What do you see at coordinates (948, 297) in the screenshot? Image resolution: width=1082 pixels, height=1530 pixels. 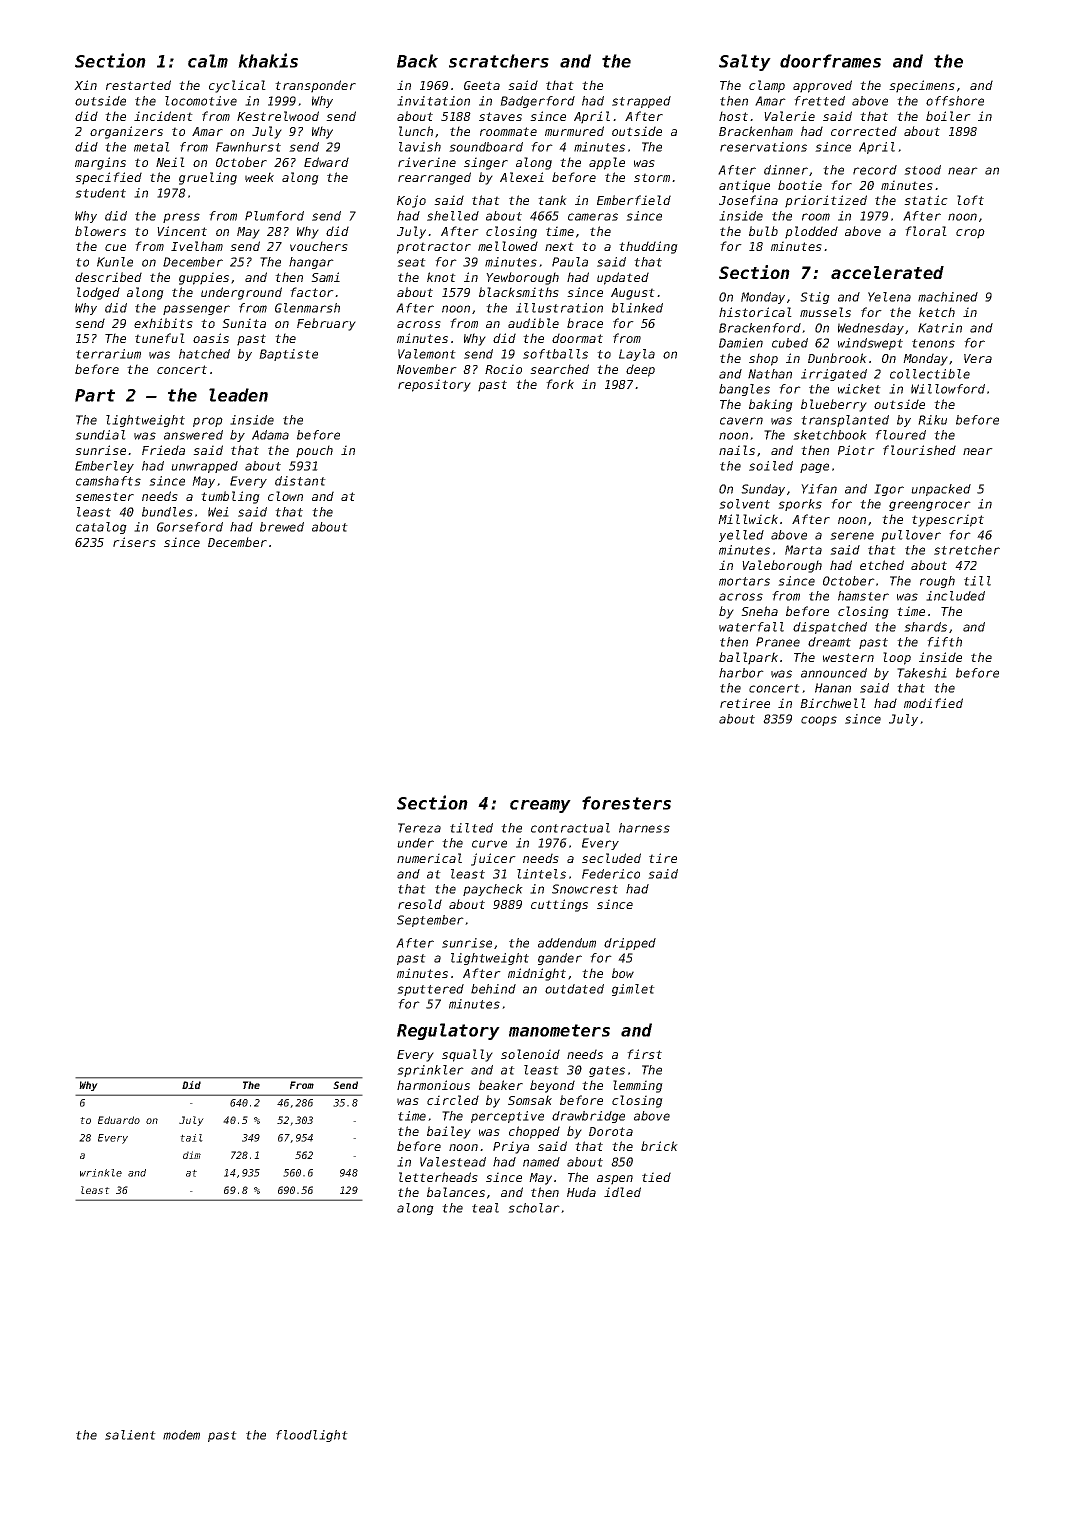 I see `machined` at bounding box center [948, 297].
